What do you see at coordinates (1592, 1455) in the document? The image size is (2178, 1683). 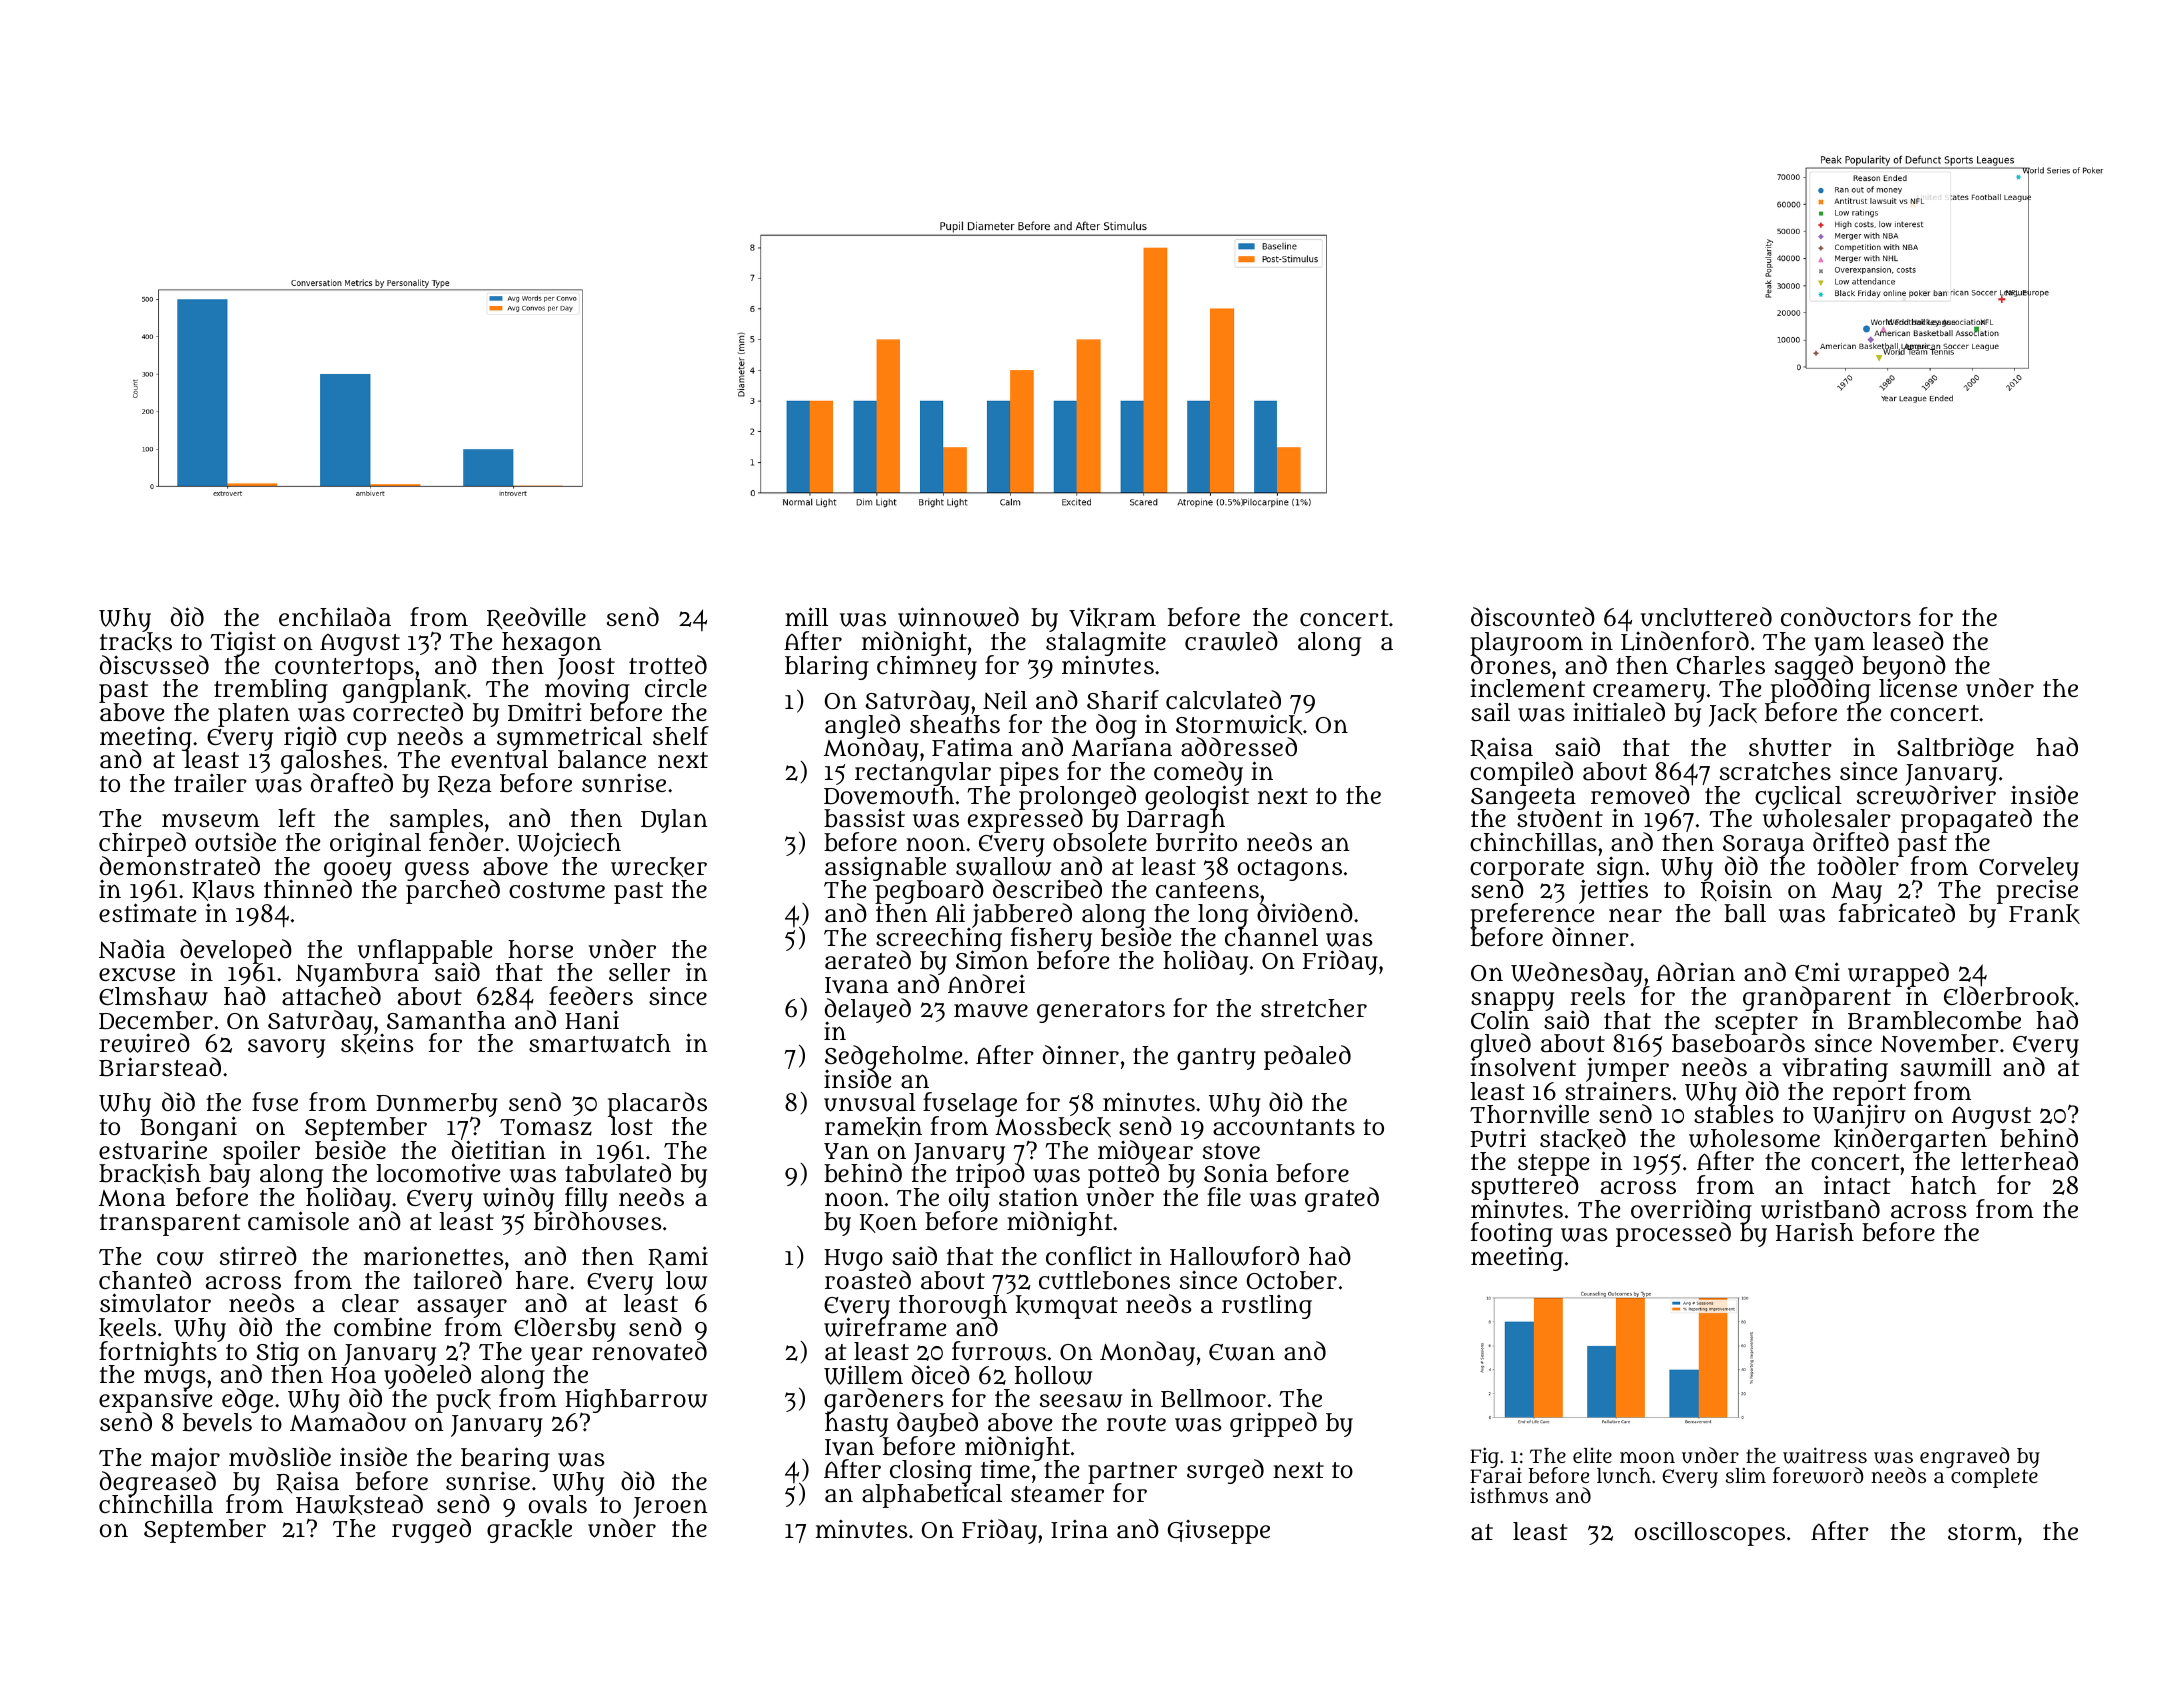 I see `elite` at bounding box center [1592, 1455].
